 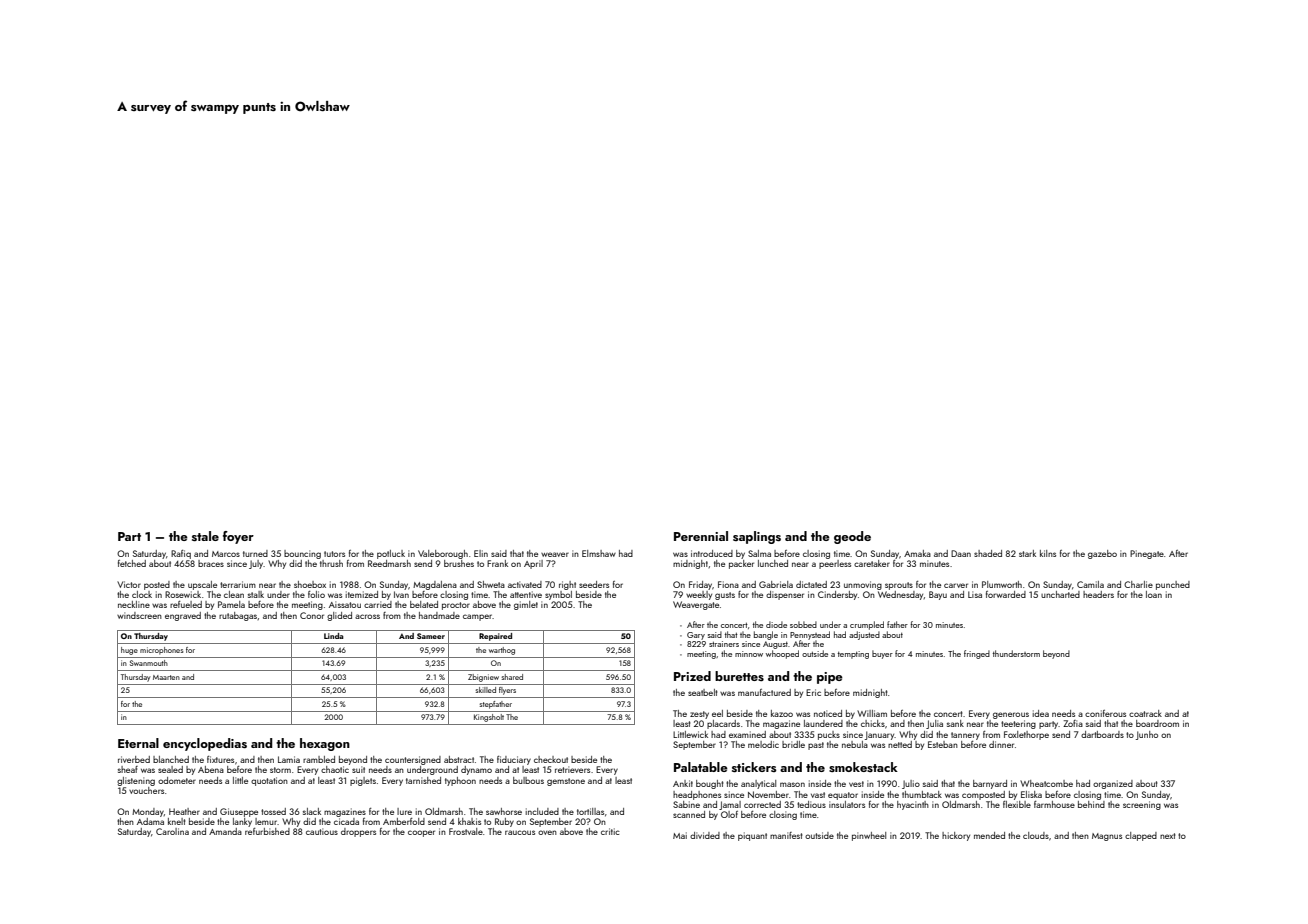 I want to click on Perennial, so click(x=701, y=536).
